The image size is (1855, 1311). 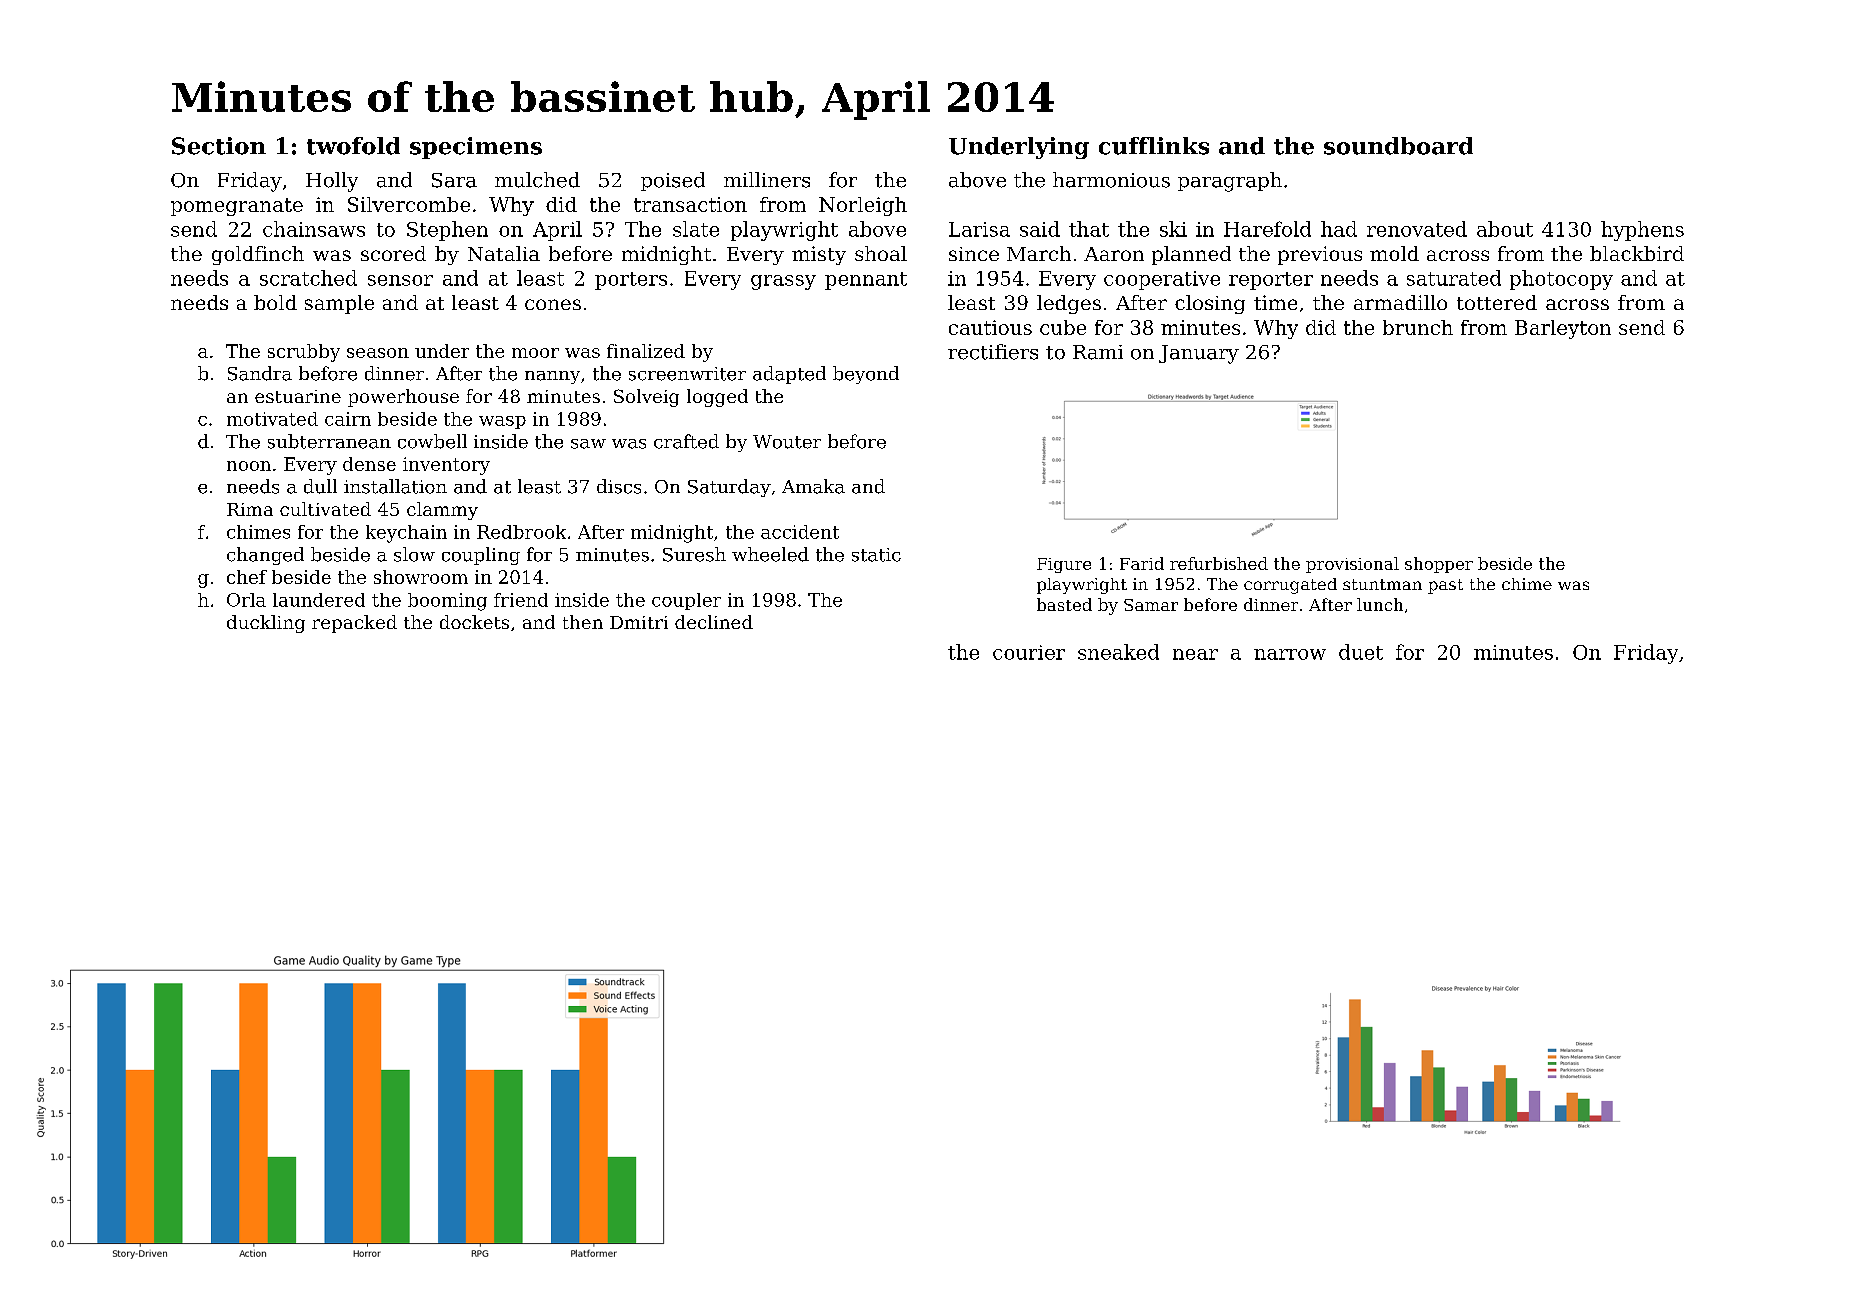 What do you see at coordinates (219, 146) in the image?
I see `Section` at bounding box center [219, 146].
